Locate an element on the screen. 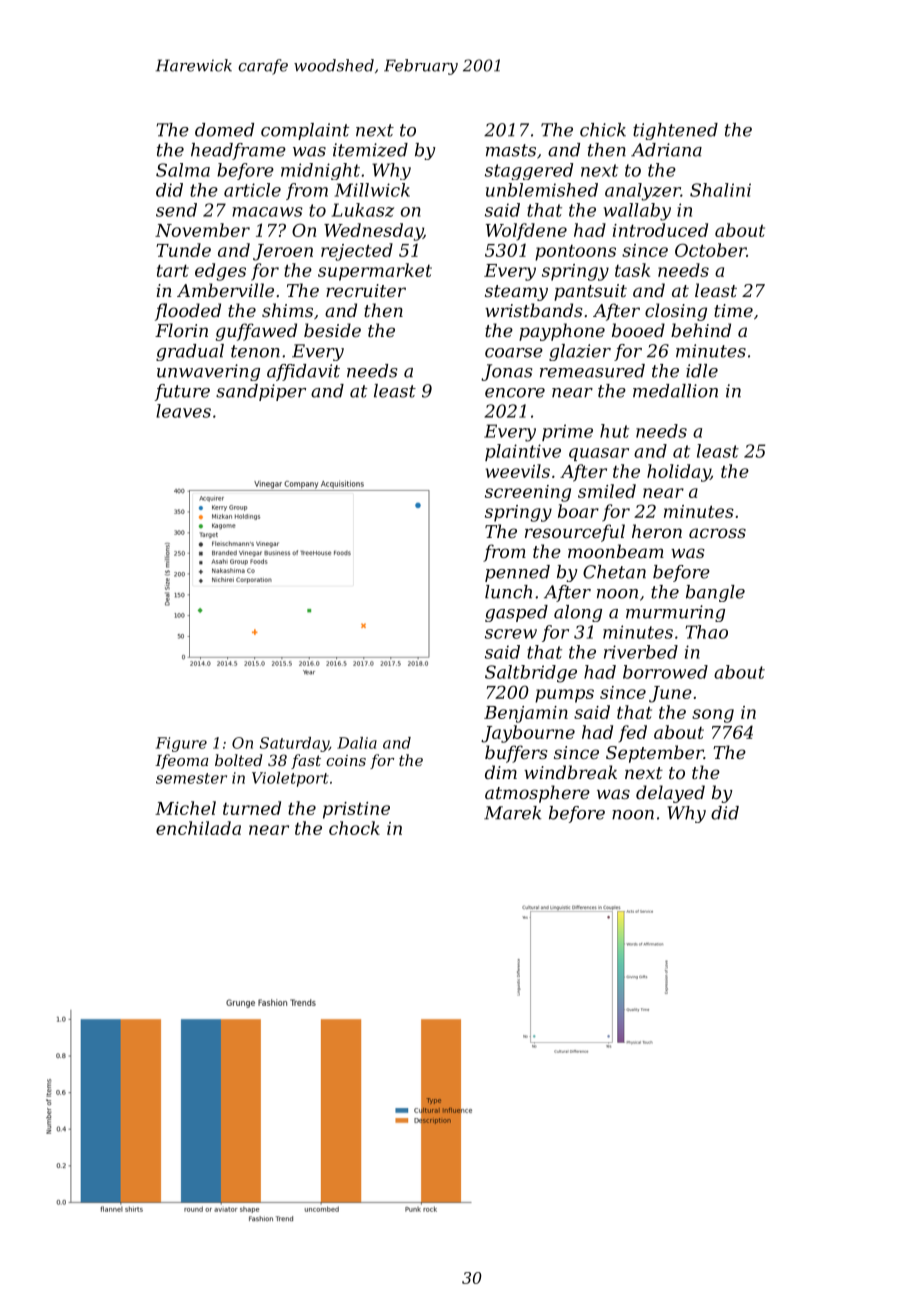  semester is located at coordinates (191, 778).
